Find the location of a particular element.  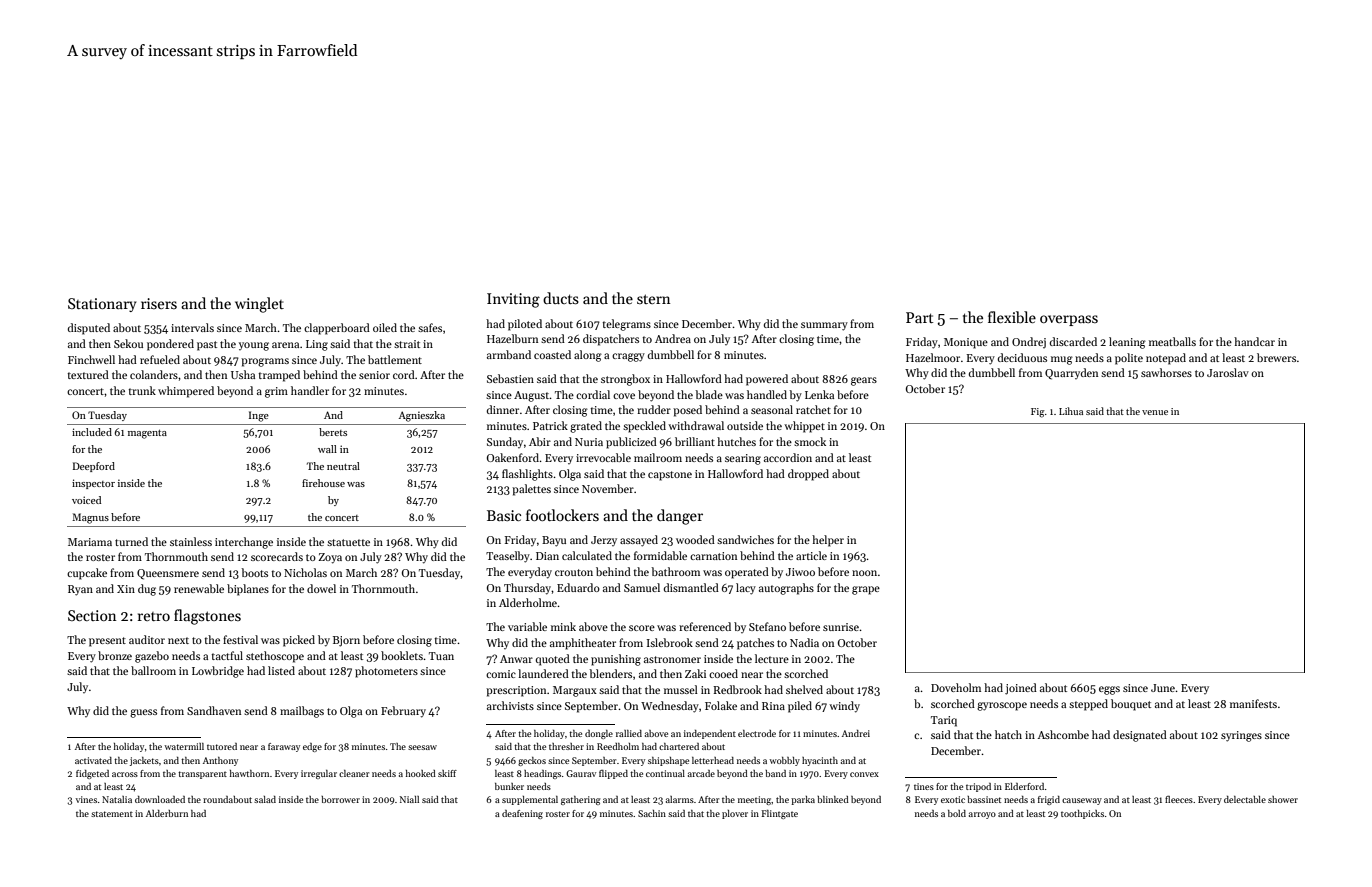

stepped is located at coordinates (1088, 705).
